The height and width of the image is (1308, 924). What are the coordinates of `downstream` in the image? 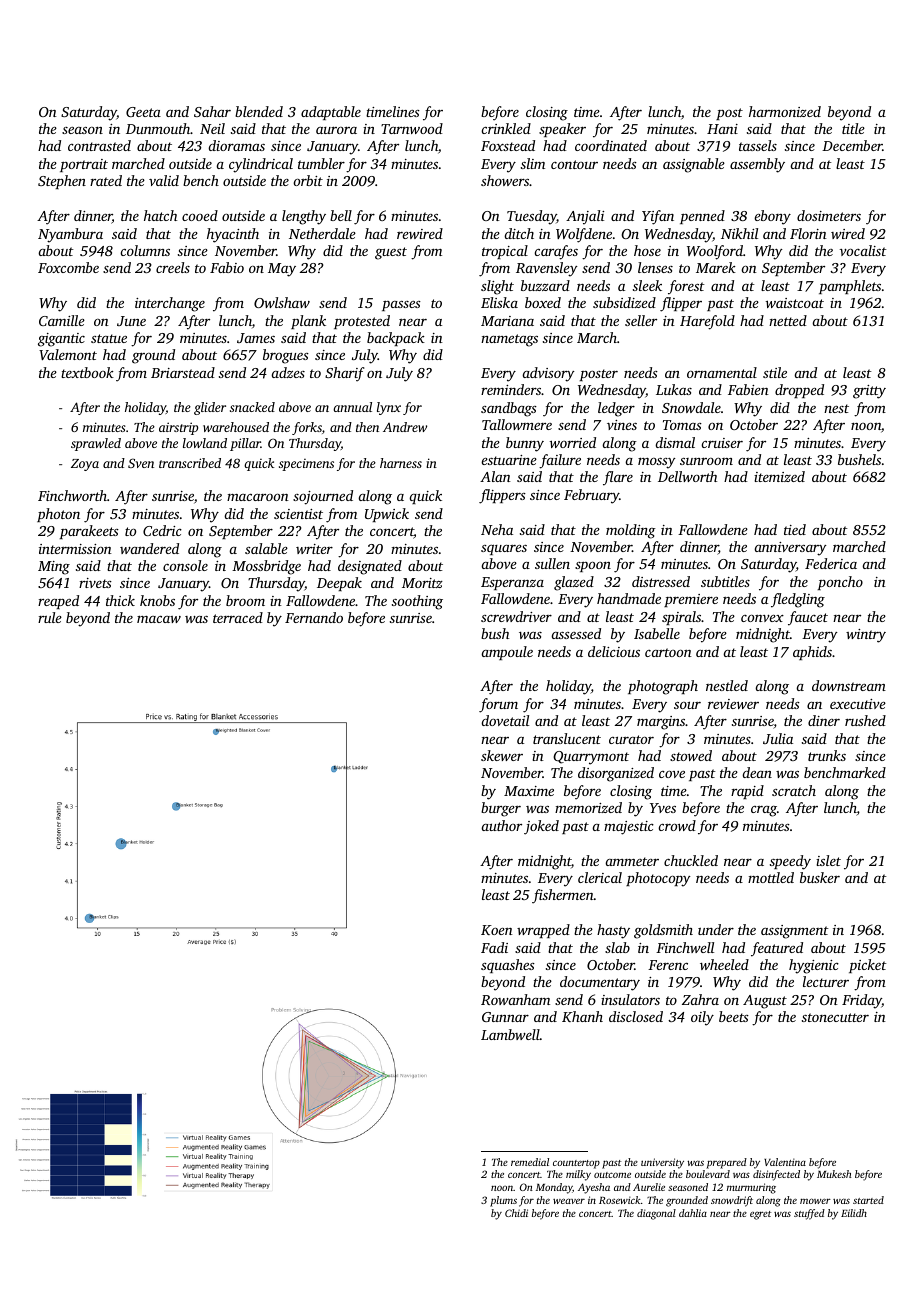 It's located at (849, 685).
